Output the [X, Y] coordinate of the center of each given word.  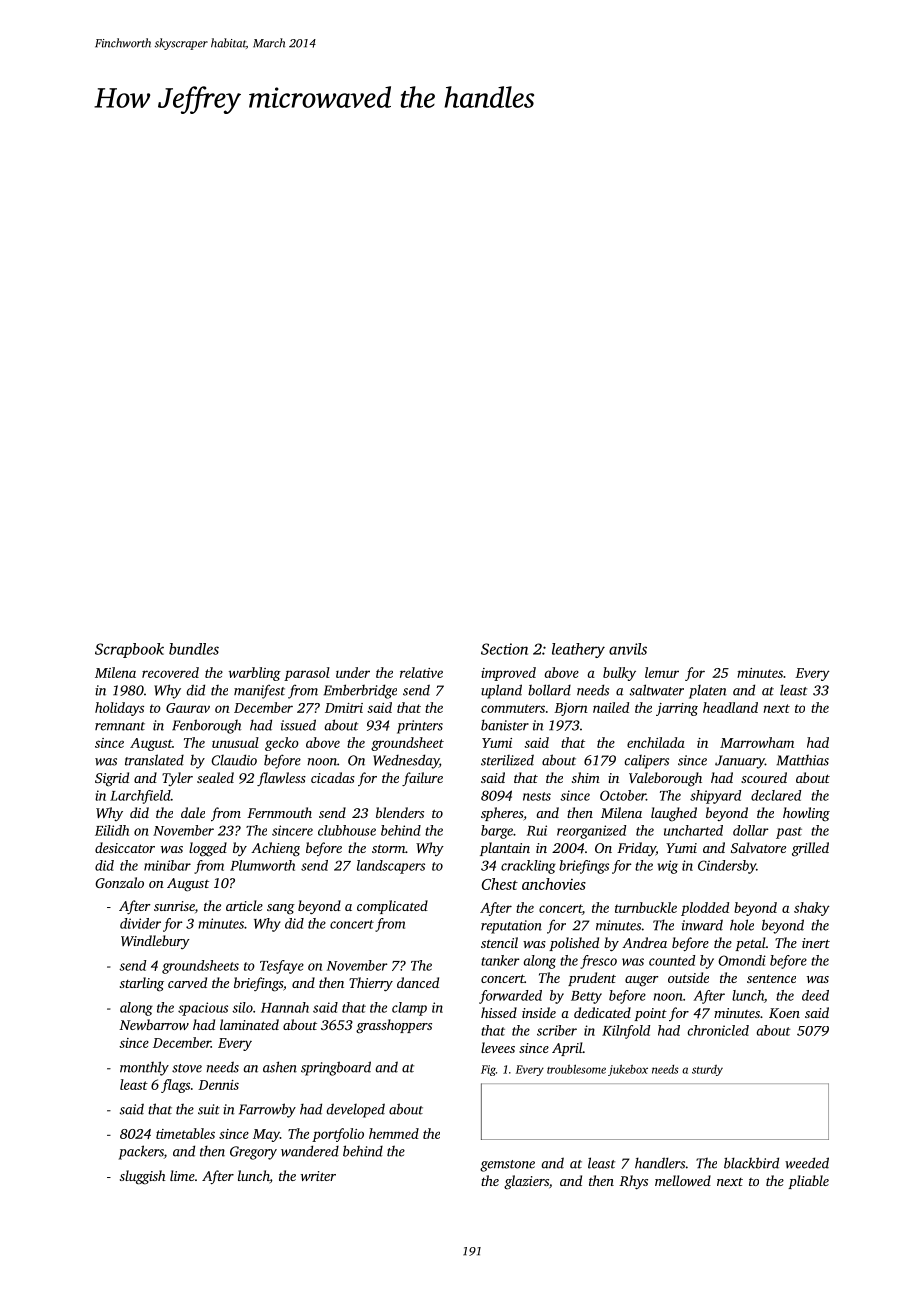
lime [182, 1175]
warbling [255, 674]
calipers [646, 762]
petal [750, 944]
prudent [592, 979]
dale [193, 812]
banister [505, 725]
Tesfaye [282, 967]
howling [806, 814]
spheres [502, 814]
